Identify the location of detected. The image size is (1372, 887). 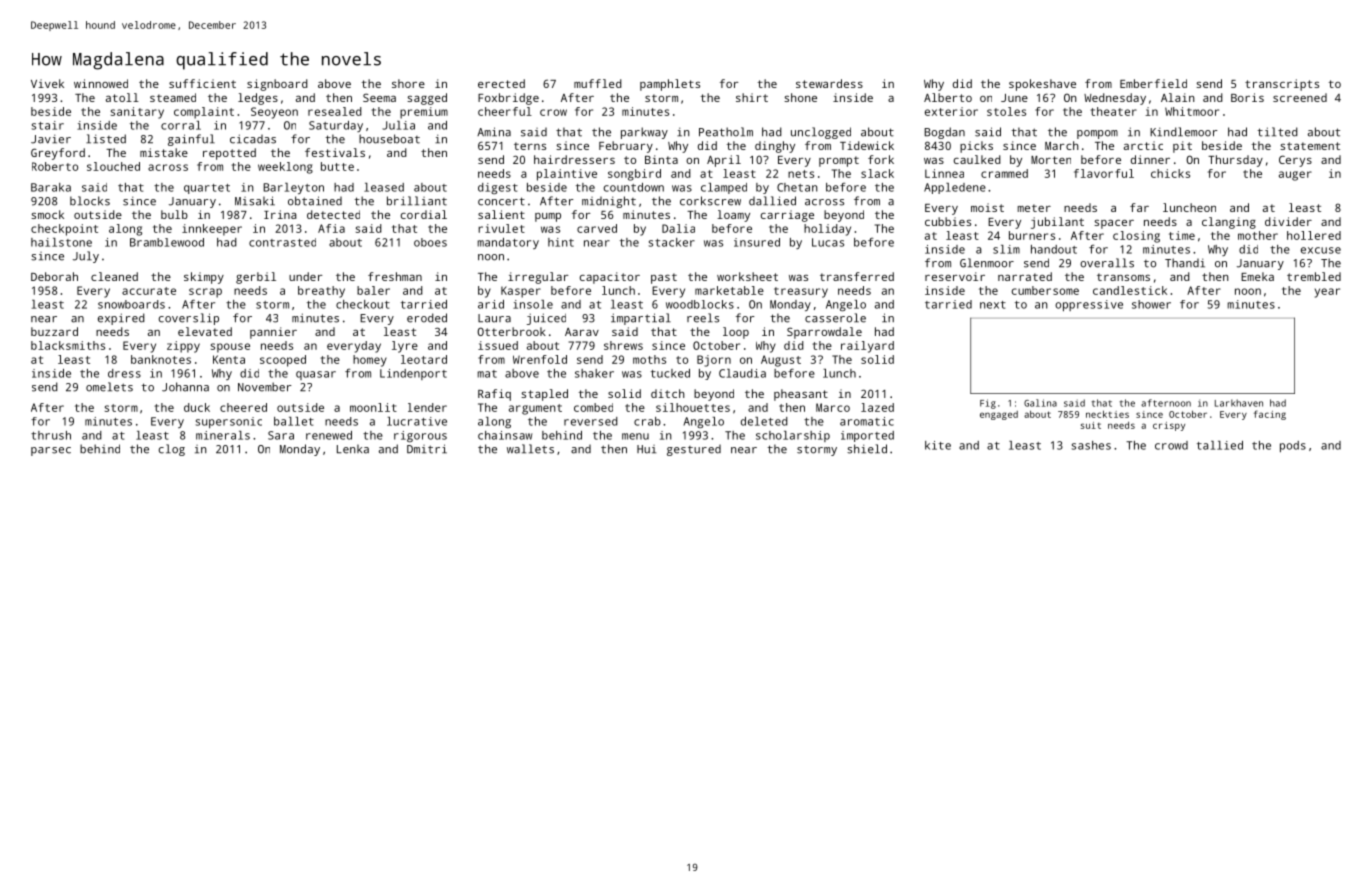
(333, 214).
